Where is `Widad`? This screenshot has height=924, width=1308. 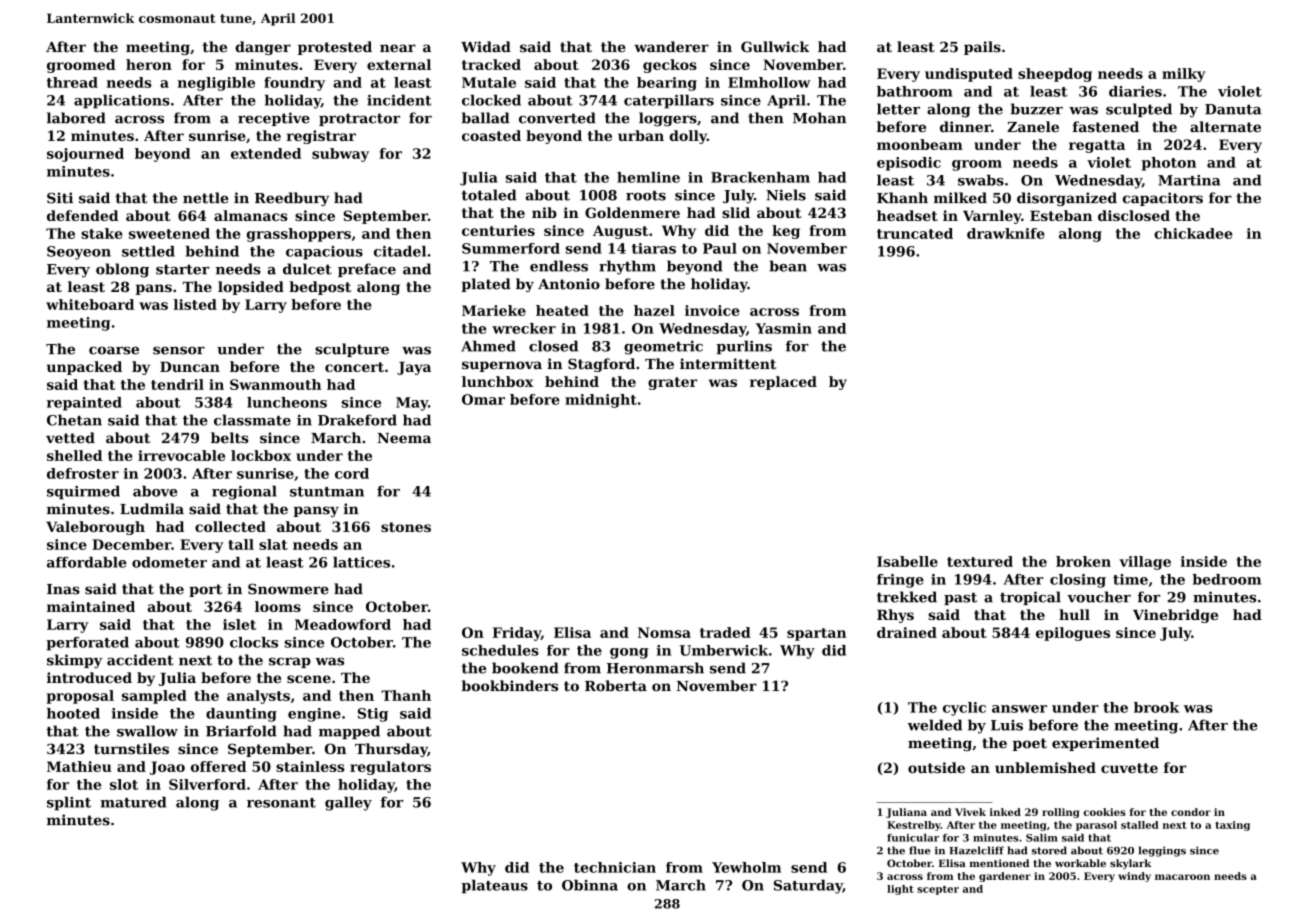 Widad is located at coordinates (486, 46).
